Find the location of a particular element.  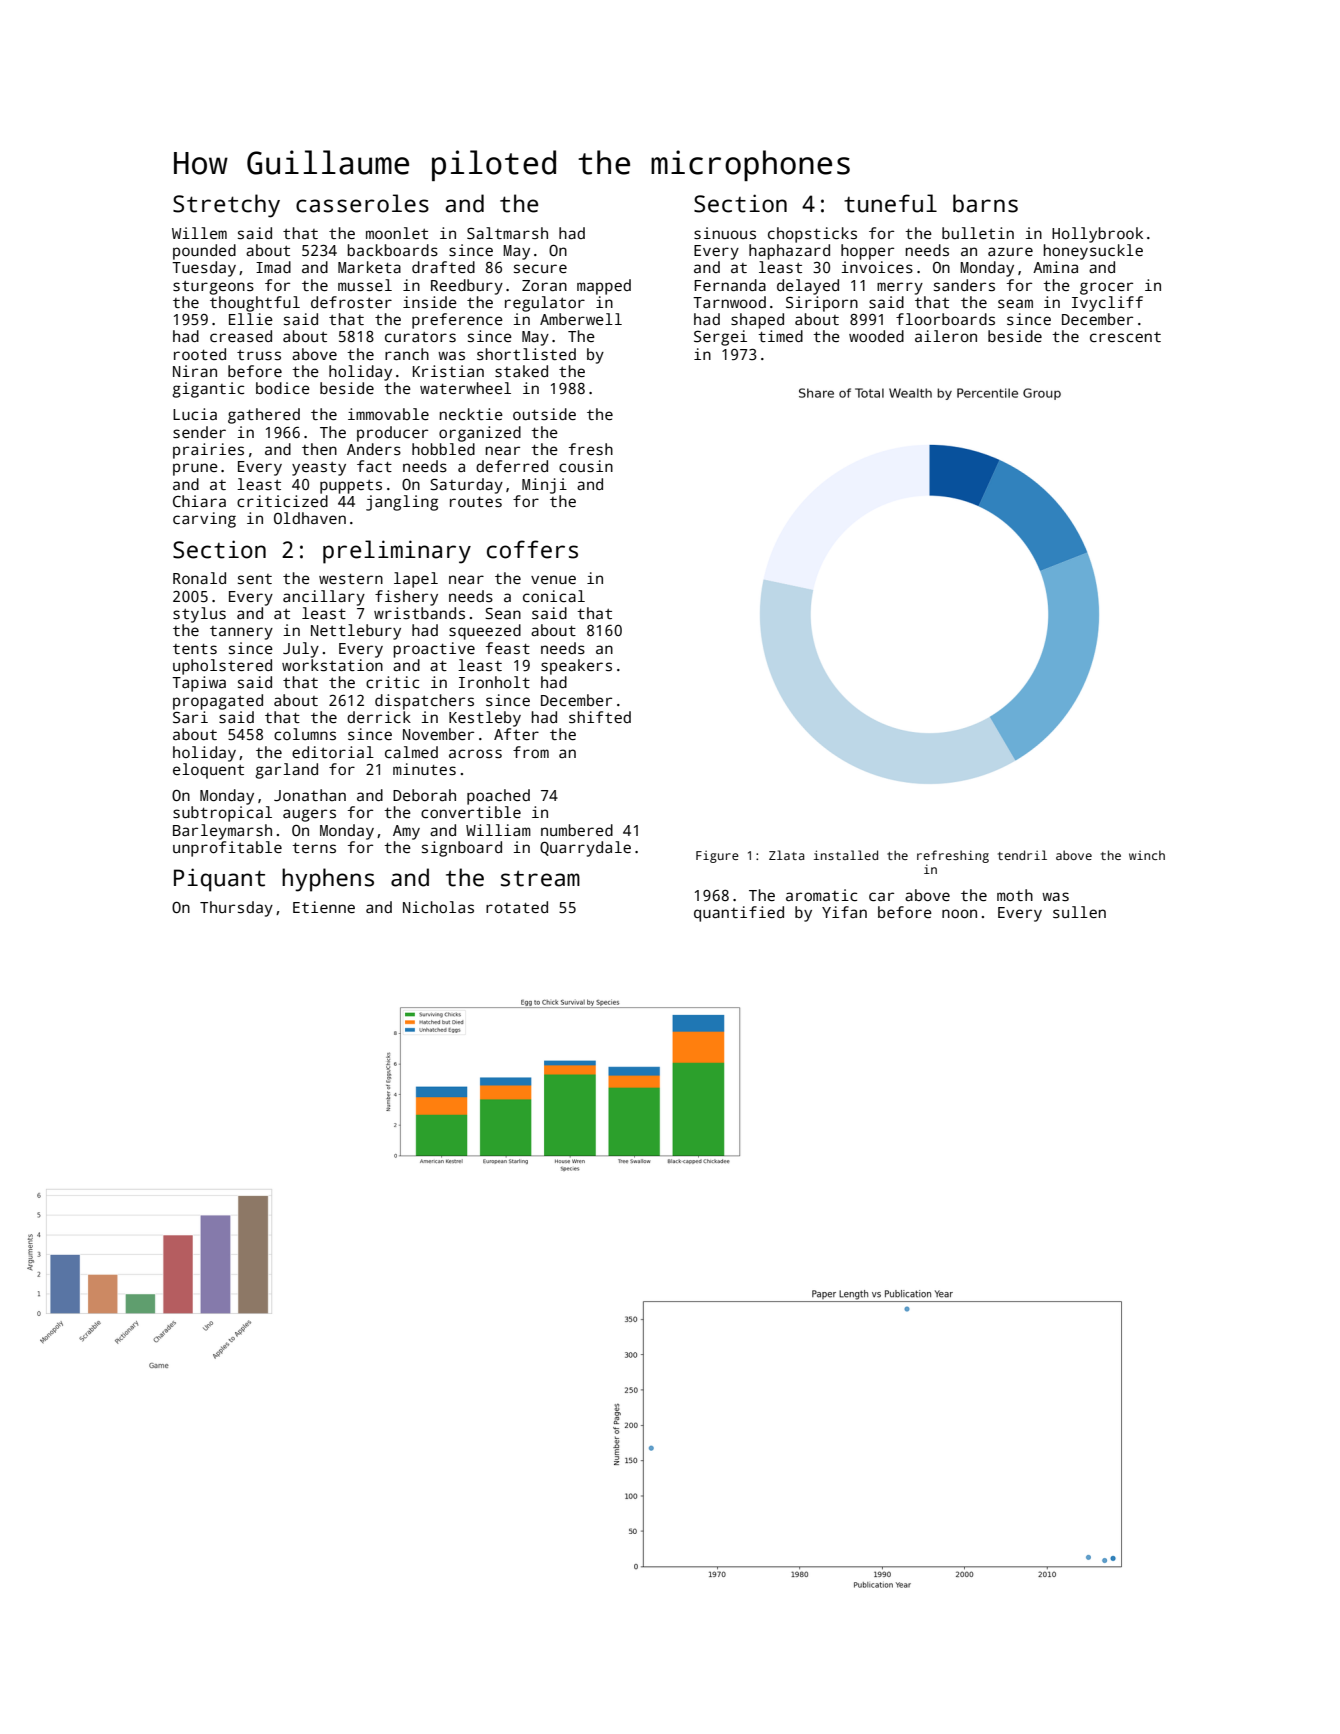

timed is located at coordinates (780, 336).
